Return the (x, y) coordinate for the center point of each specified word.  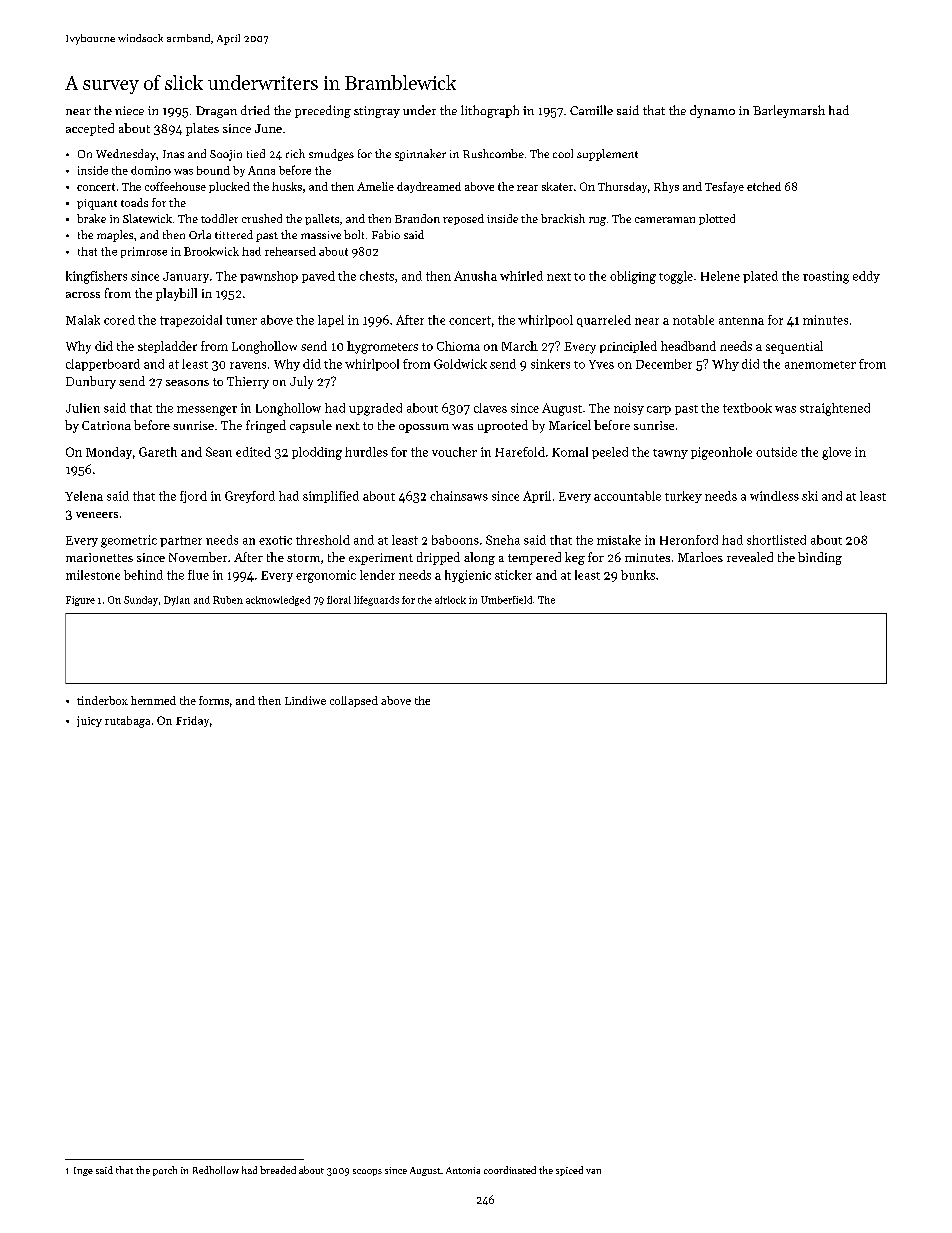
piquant (97, 204)
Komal (570, 452)
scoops (367, 1172)
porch (165, 1171)
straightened (835, 409)
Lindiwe (305, 700)
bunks (638, 575)
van (593, 1171)
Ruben (228, 600)
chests (377, 276)
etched (764, 186)
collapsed (354, 701)
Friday (192, 721)
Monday (109, 453)
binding (820, 558)
